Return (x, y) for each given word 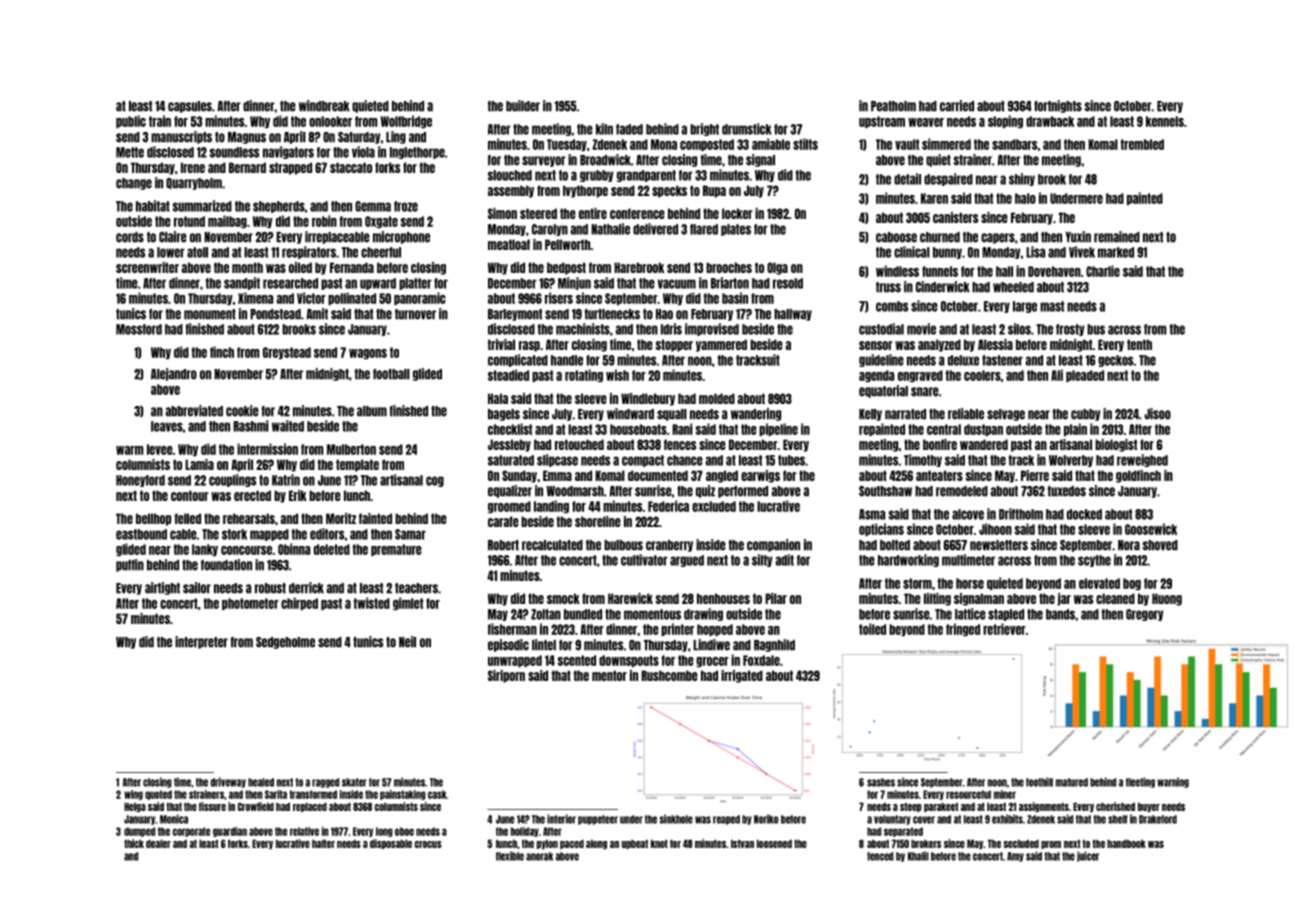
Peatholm (893, 106)
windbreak (324, 106)
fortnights (1058, 106)
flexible (510, 856)
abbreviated (194, 411)
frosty (1070, 330)
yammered (721, 345)
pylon (547, 844)
